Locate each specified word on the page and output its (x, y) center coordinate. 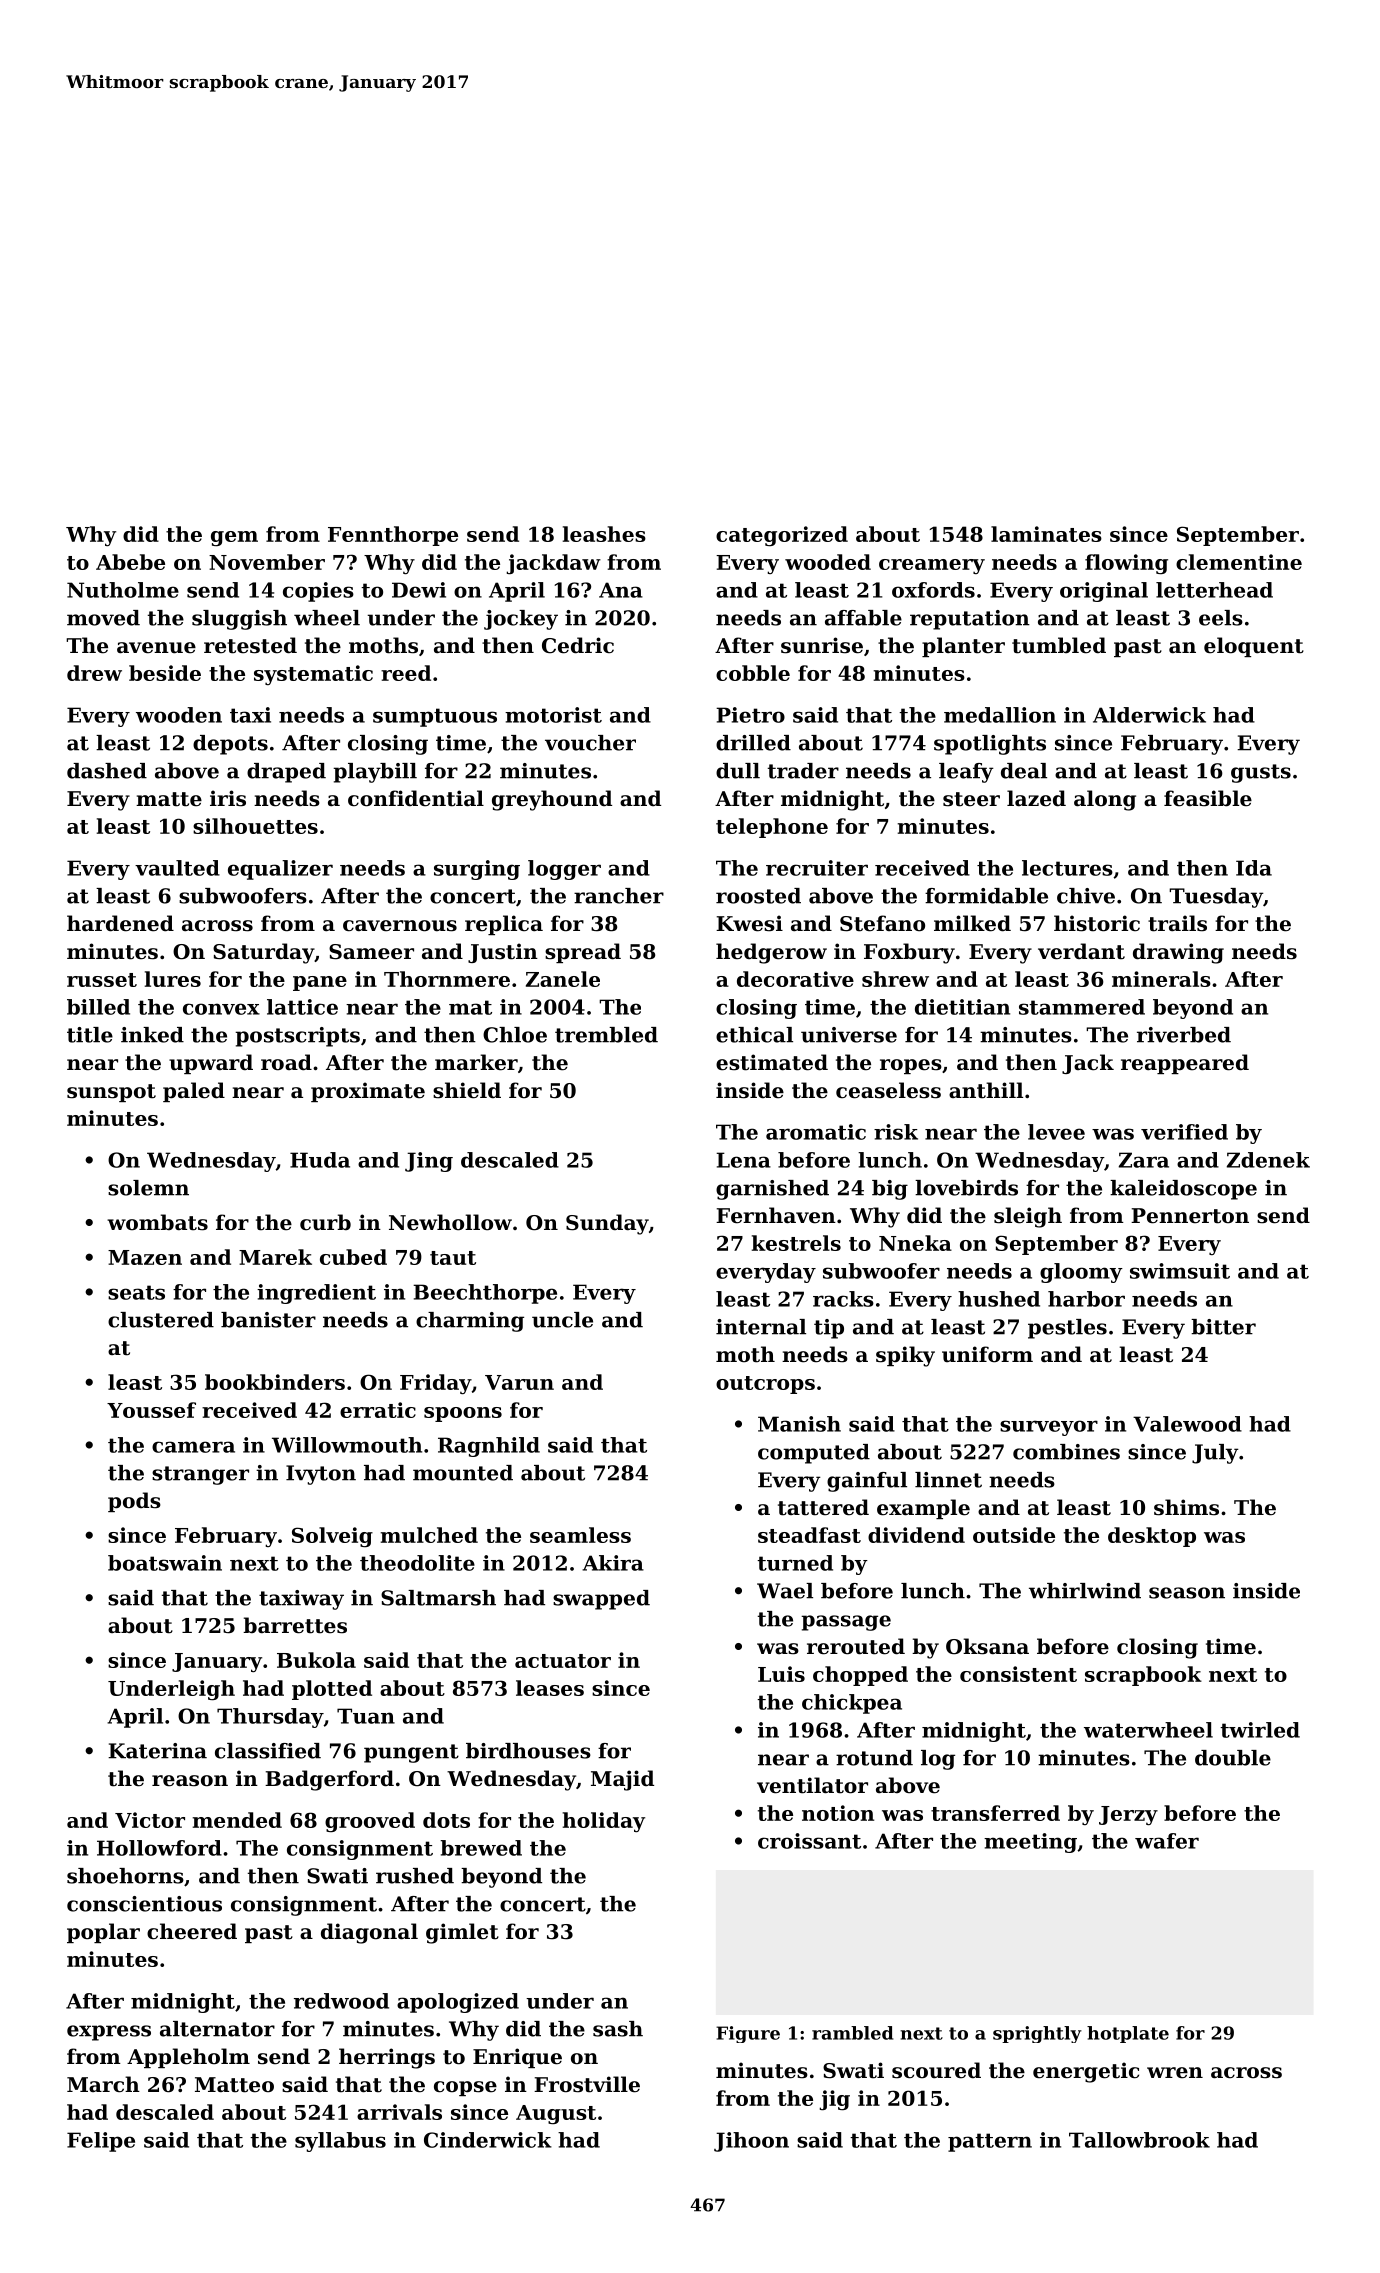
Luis (781, 1674)
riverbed (1184, 1035)
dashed (107, 771)
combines (1066, 1452)
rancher (619, 896)
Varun (519, 1382)
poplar (103, 1933)
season (1187, 1593)
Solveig (332, 1537)
